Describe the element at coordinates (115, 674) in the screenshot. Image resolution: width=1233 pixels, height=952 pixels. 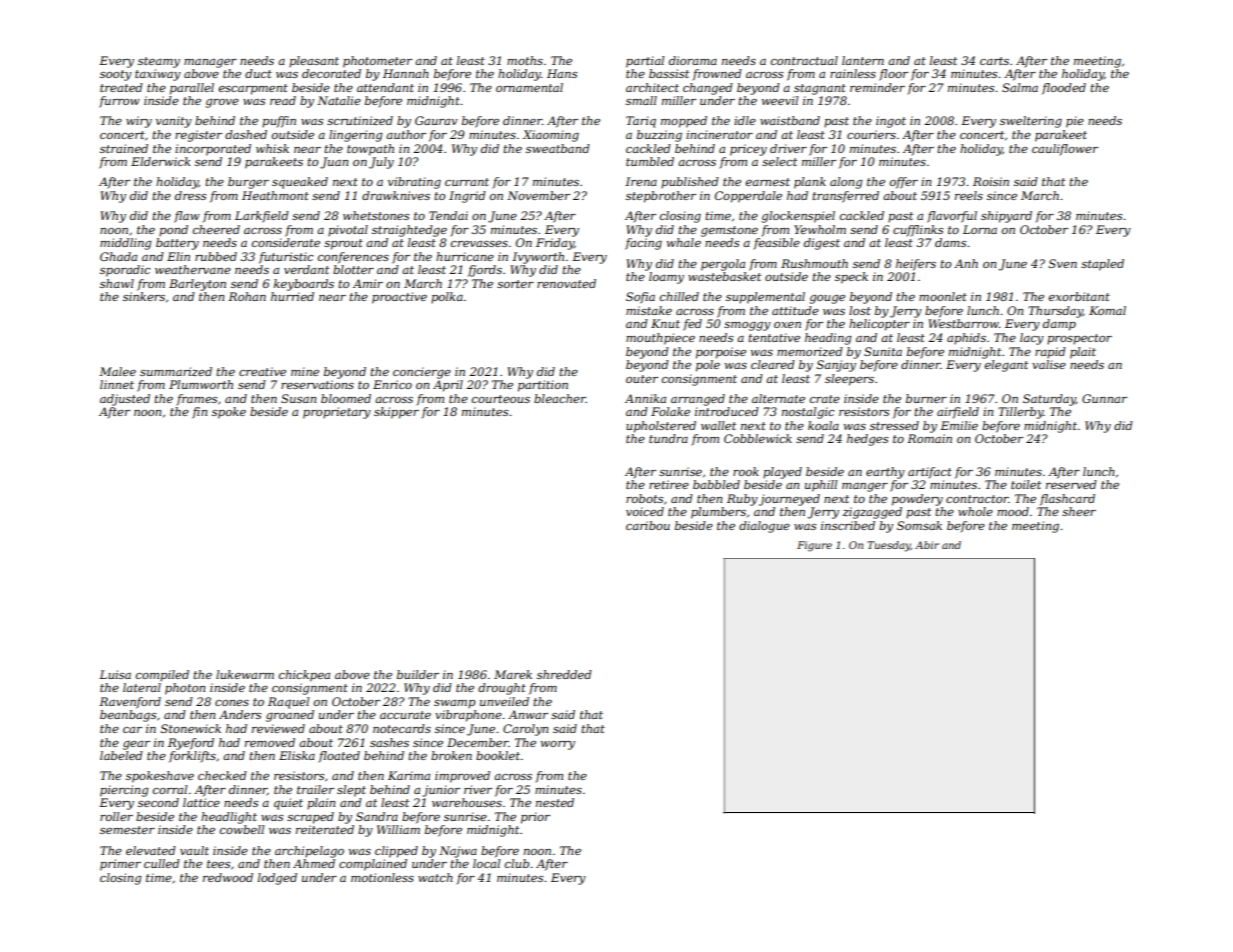
I see `Luisa` at that location.
